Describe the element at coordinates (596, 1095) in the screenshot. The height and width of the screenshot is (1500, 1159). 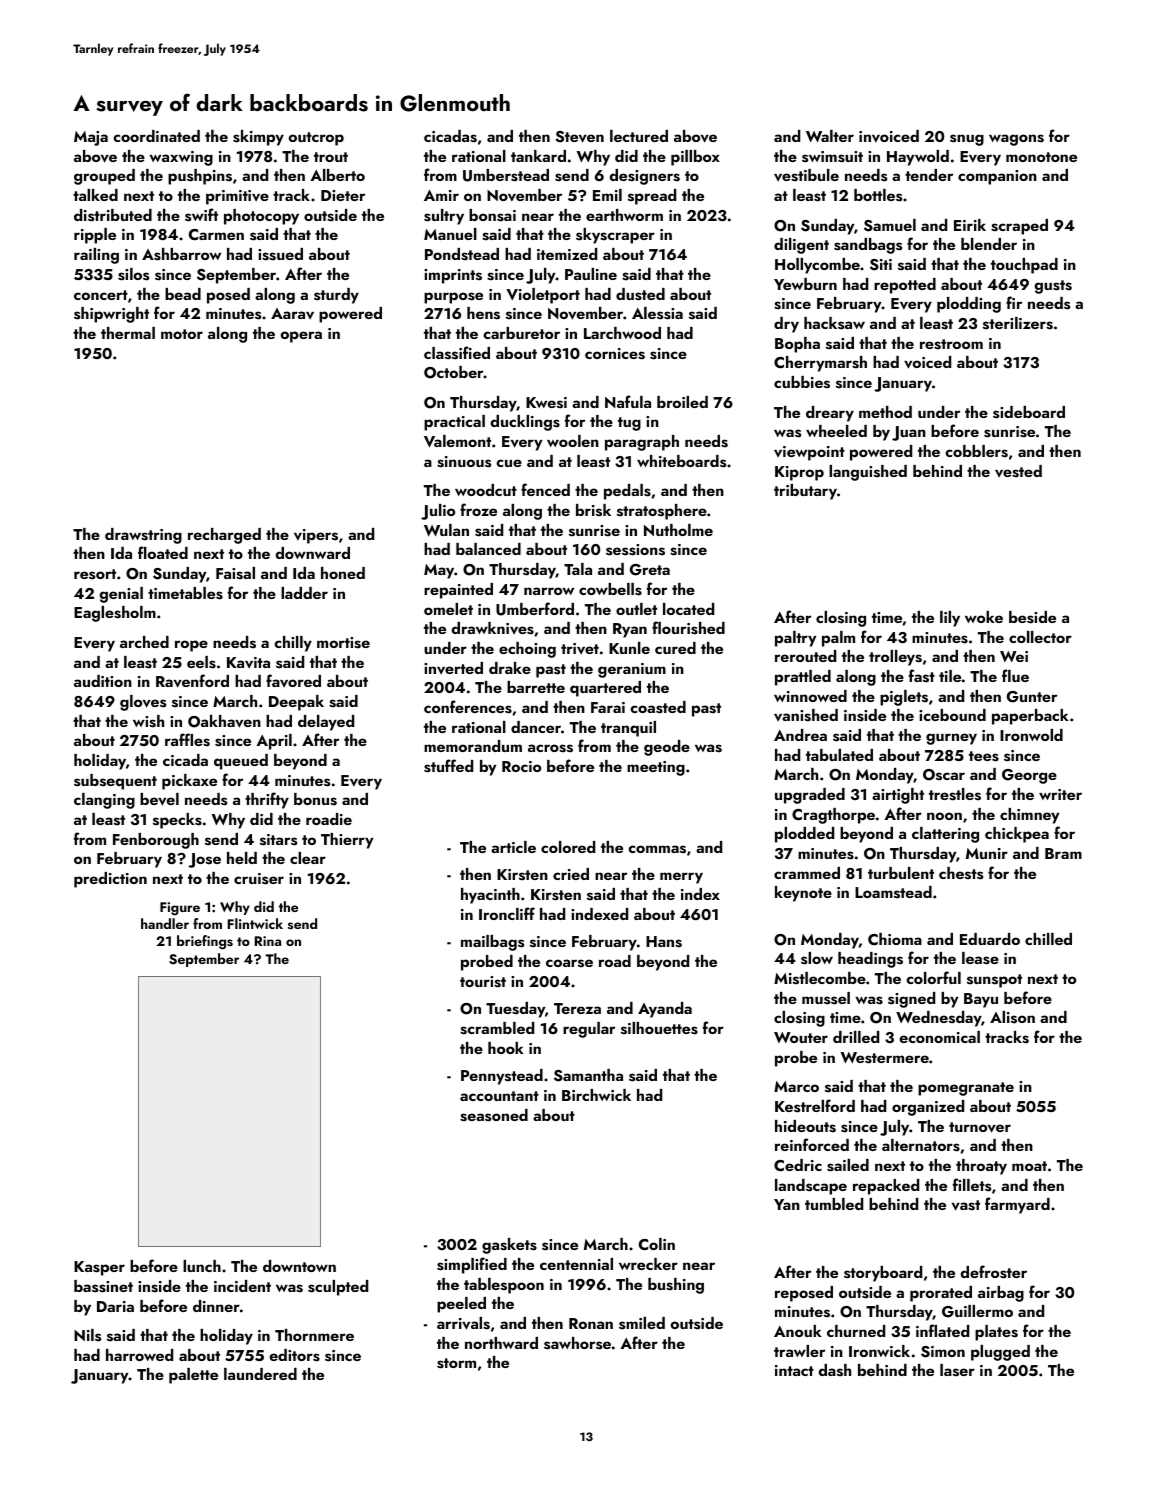
I see `Birchwick` at that location.
